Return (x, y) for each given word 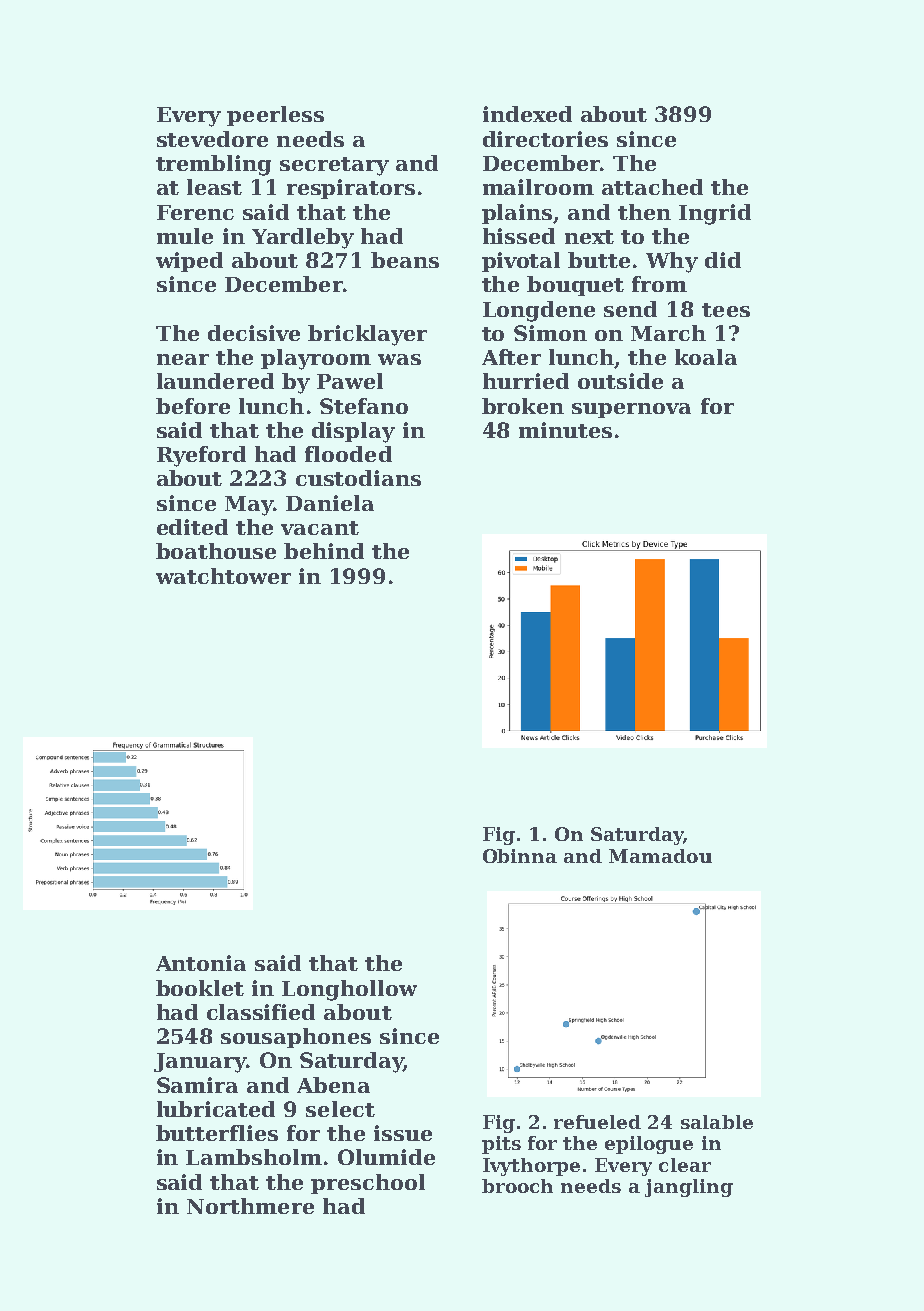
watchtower (223, 576)
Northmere (250, 1206)
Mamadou (660, 856)
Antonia (201, 963)
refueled (597, 1122)
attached (652, 187)
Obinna (520, 856)
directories (545, 139)
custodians (358, 478)
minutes (565, 430)
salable (717, 1122)
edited (192, 527)
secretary (334, 166)
